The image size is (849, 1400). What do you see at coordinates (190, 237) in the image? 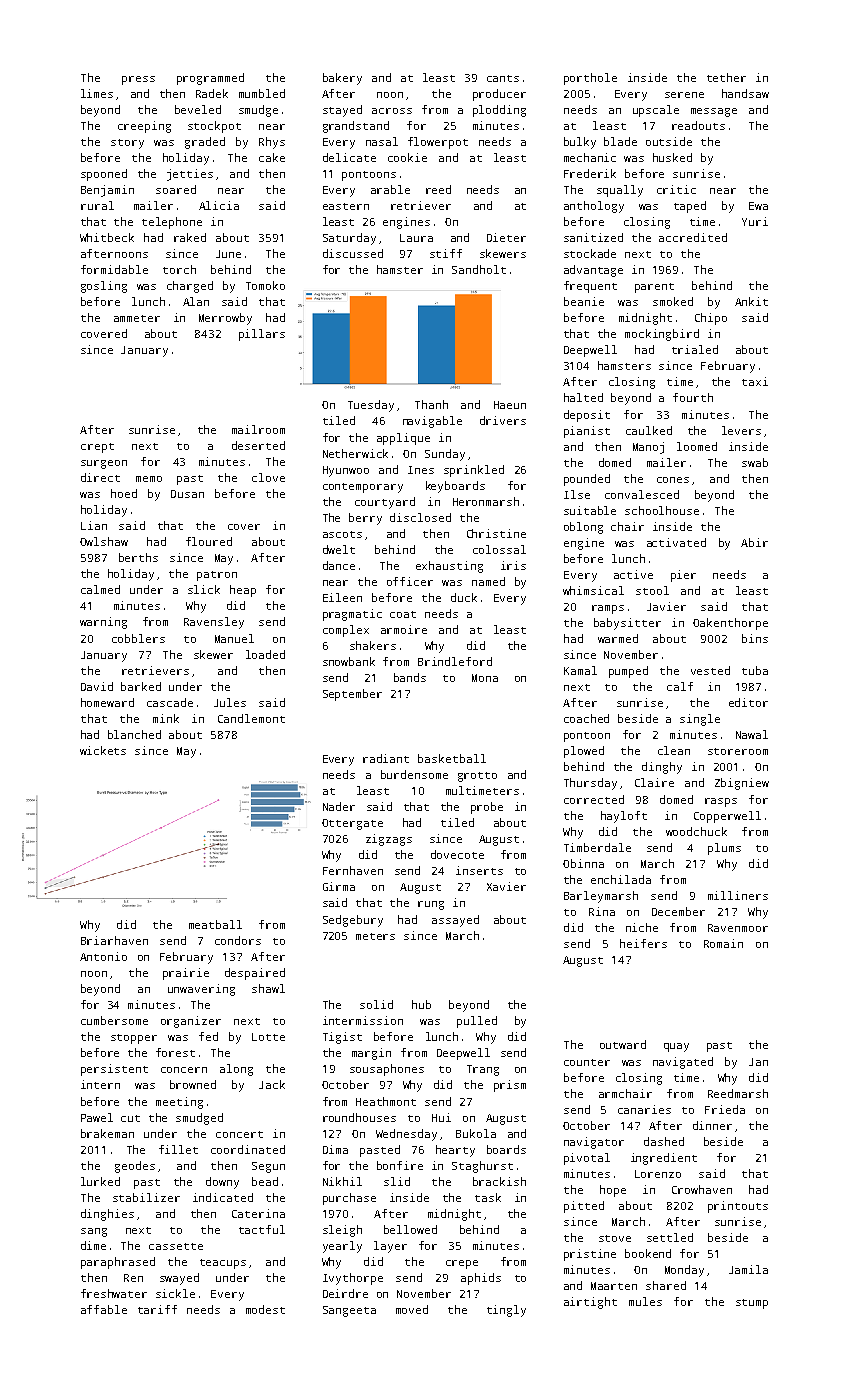
I see `raked` at bounding box center [190, 237].
